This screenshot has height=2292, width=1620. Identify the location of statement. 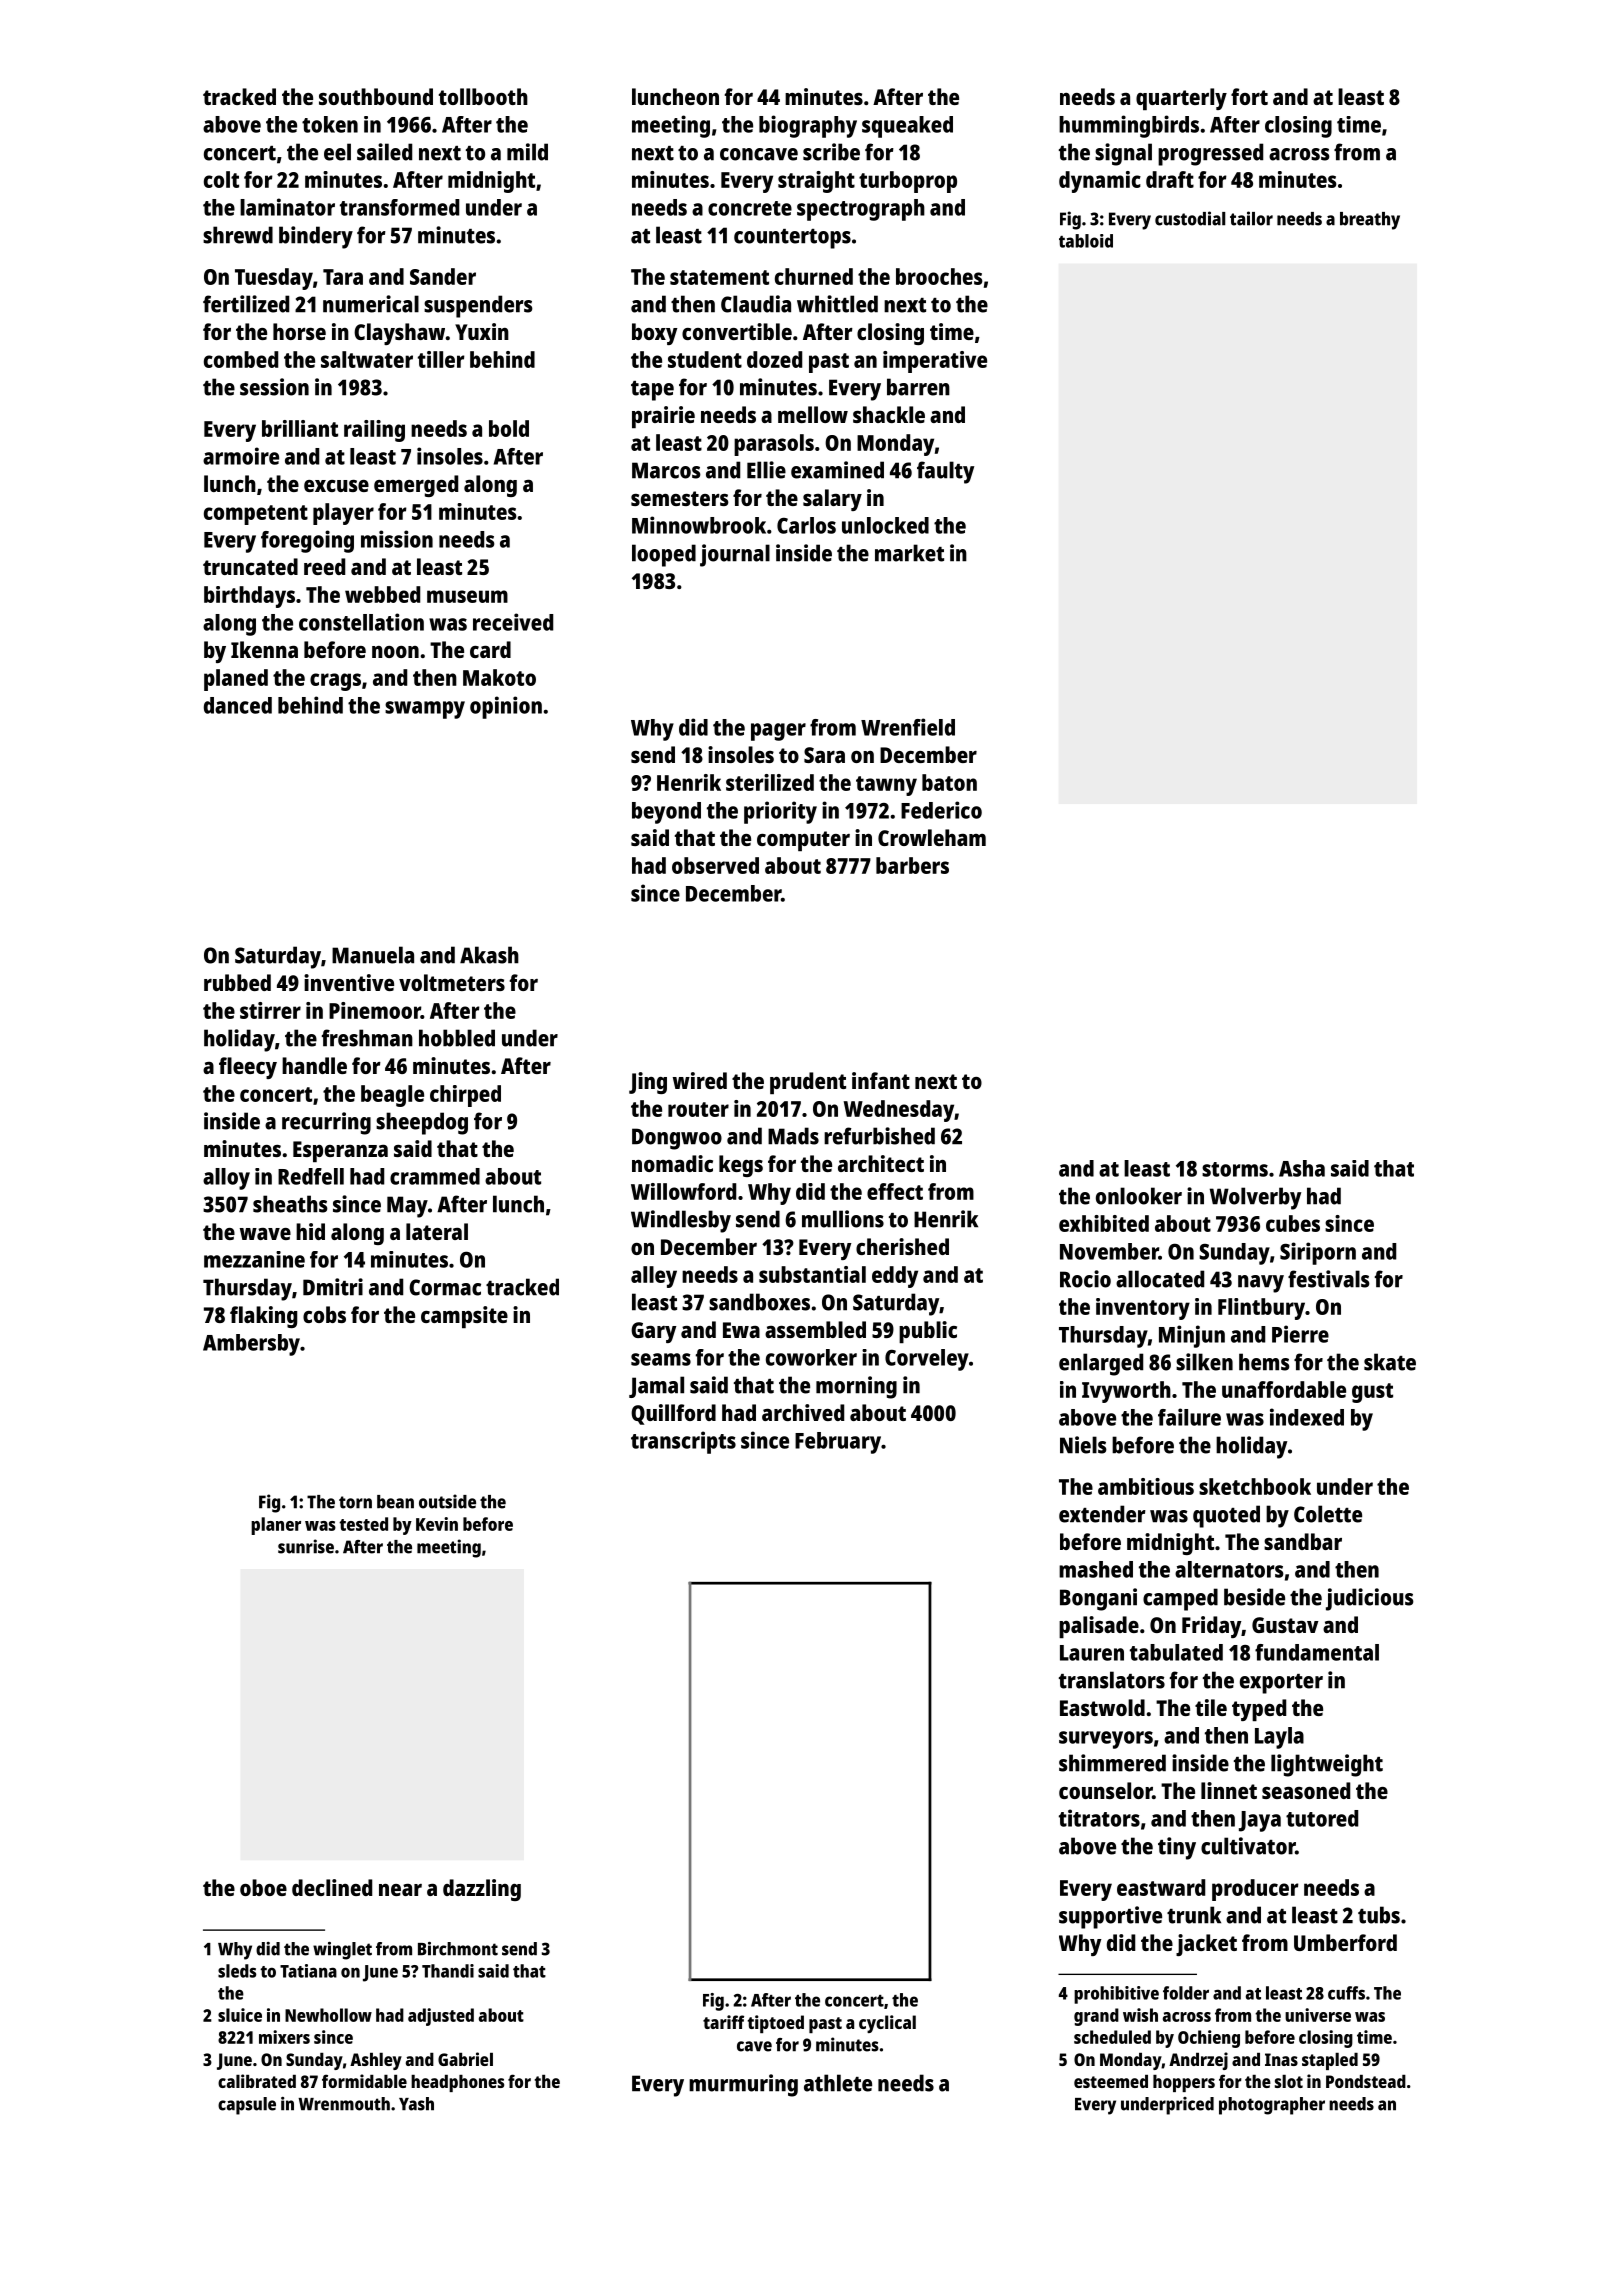
(719, 277).
